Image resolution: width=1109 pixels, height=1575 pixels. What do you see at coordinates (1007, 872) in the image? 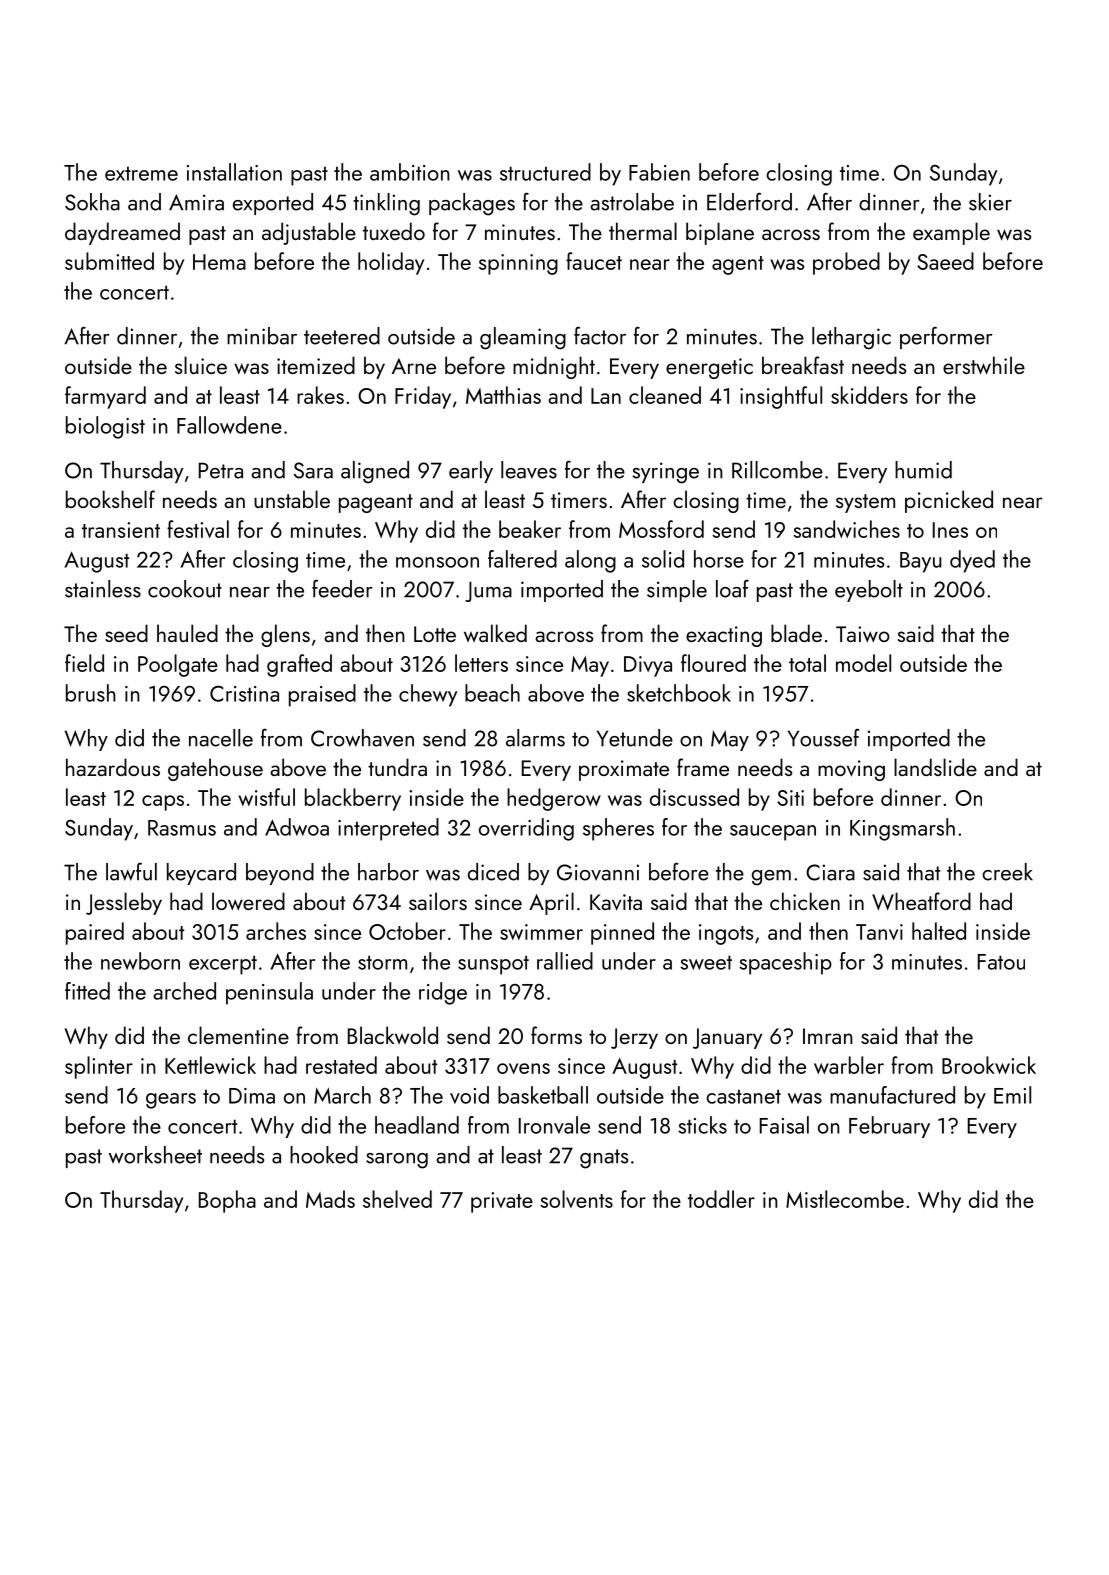
I see `creek` at bounding box center [1007, 872].
